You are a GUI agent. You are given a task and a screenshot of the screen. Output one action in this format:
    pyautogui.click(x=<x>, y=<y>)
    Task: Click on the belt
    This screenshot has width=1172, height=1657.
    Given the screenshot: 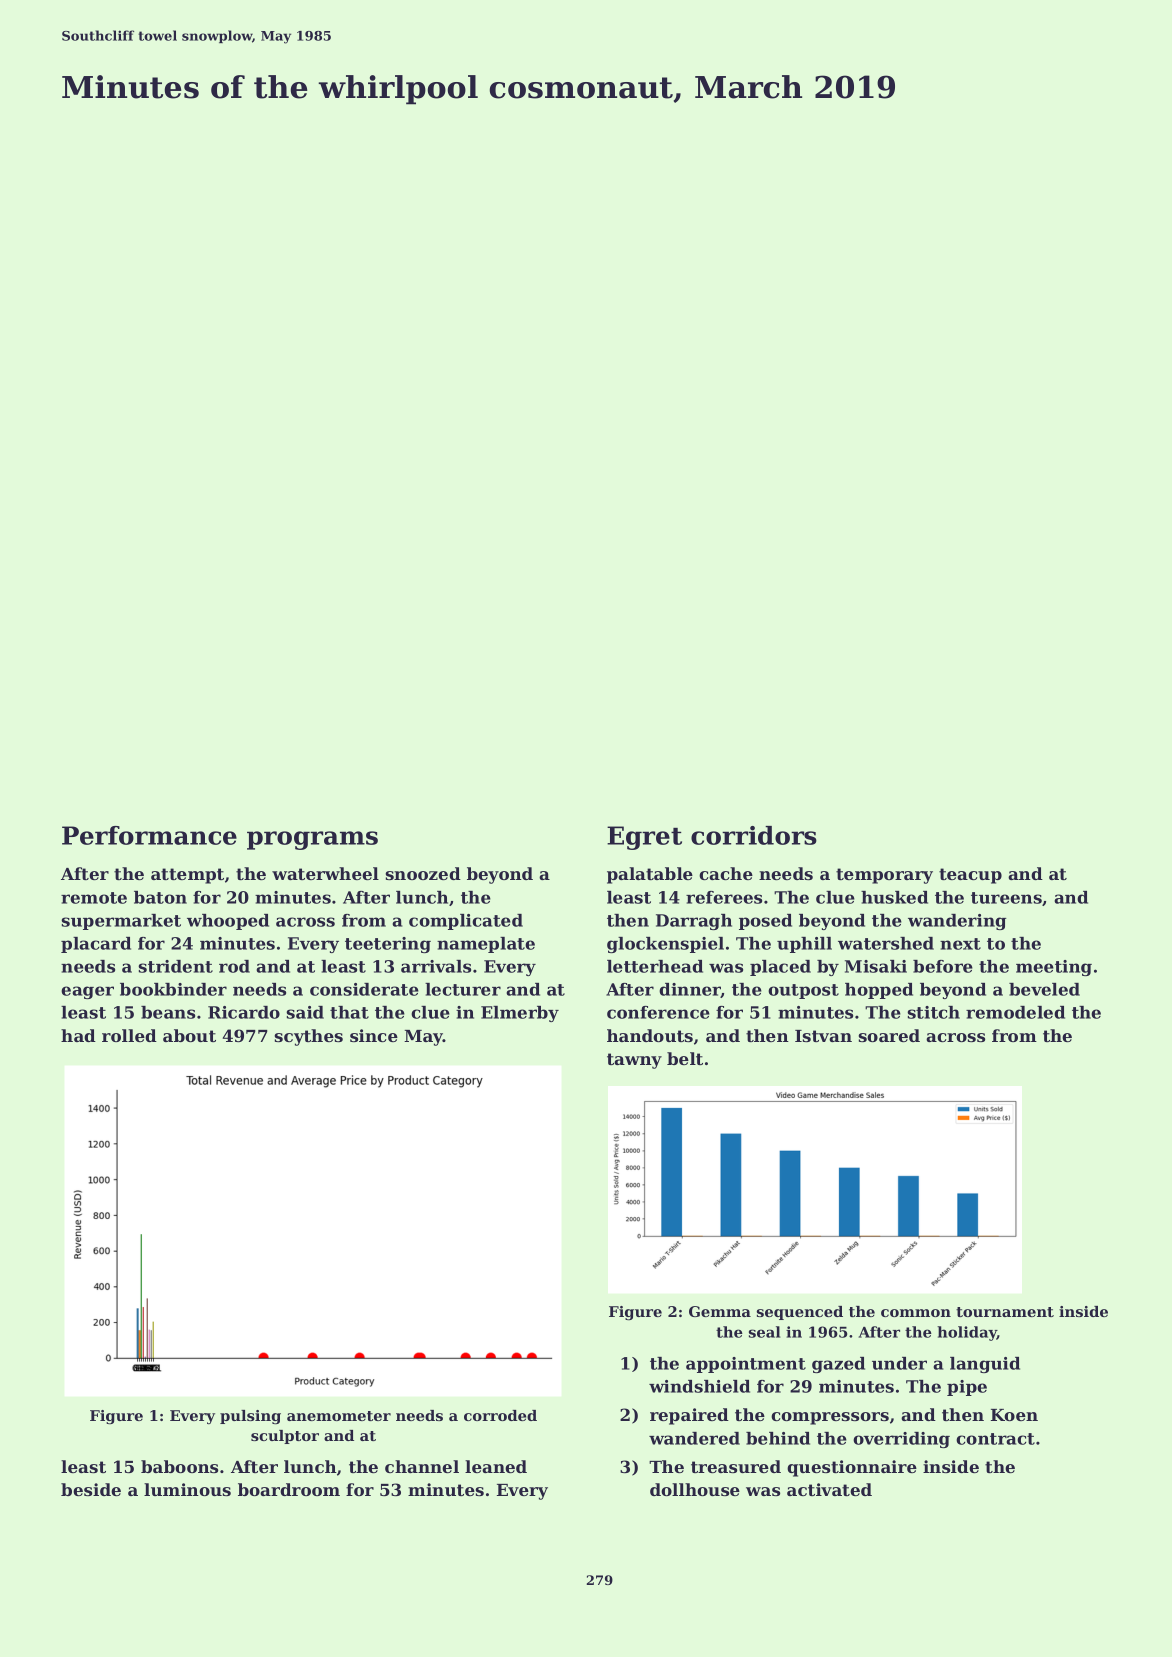 What is the action you would take?
    pyautogui.click(x=685, y=1058)
